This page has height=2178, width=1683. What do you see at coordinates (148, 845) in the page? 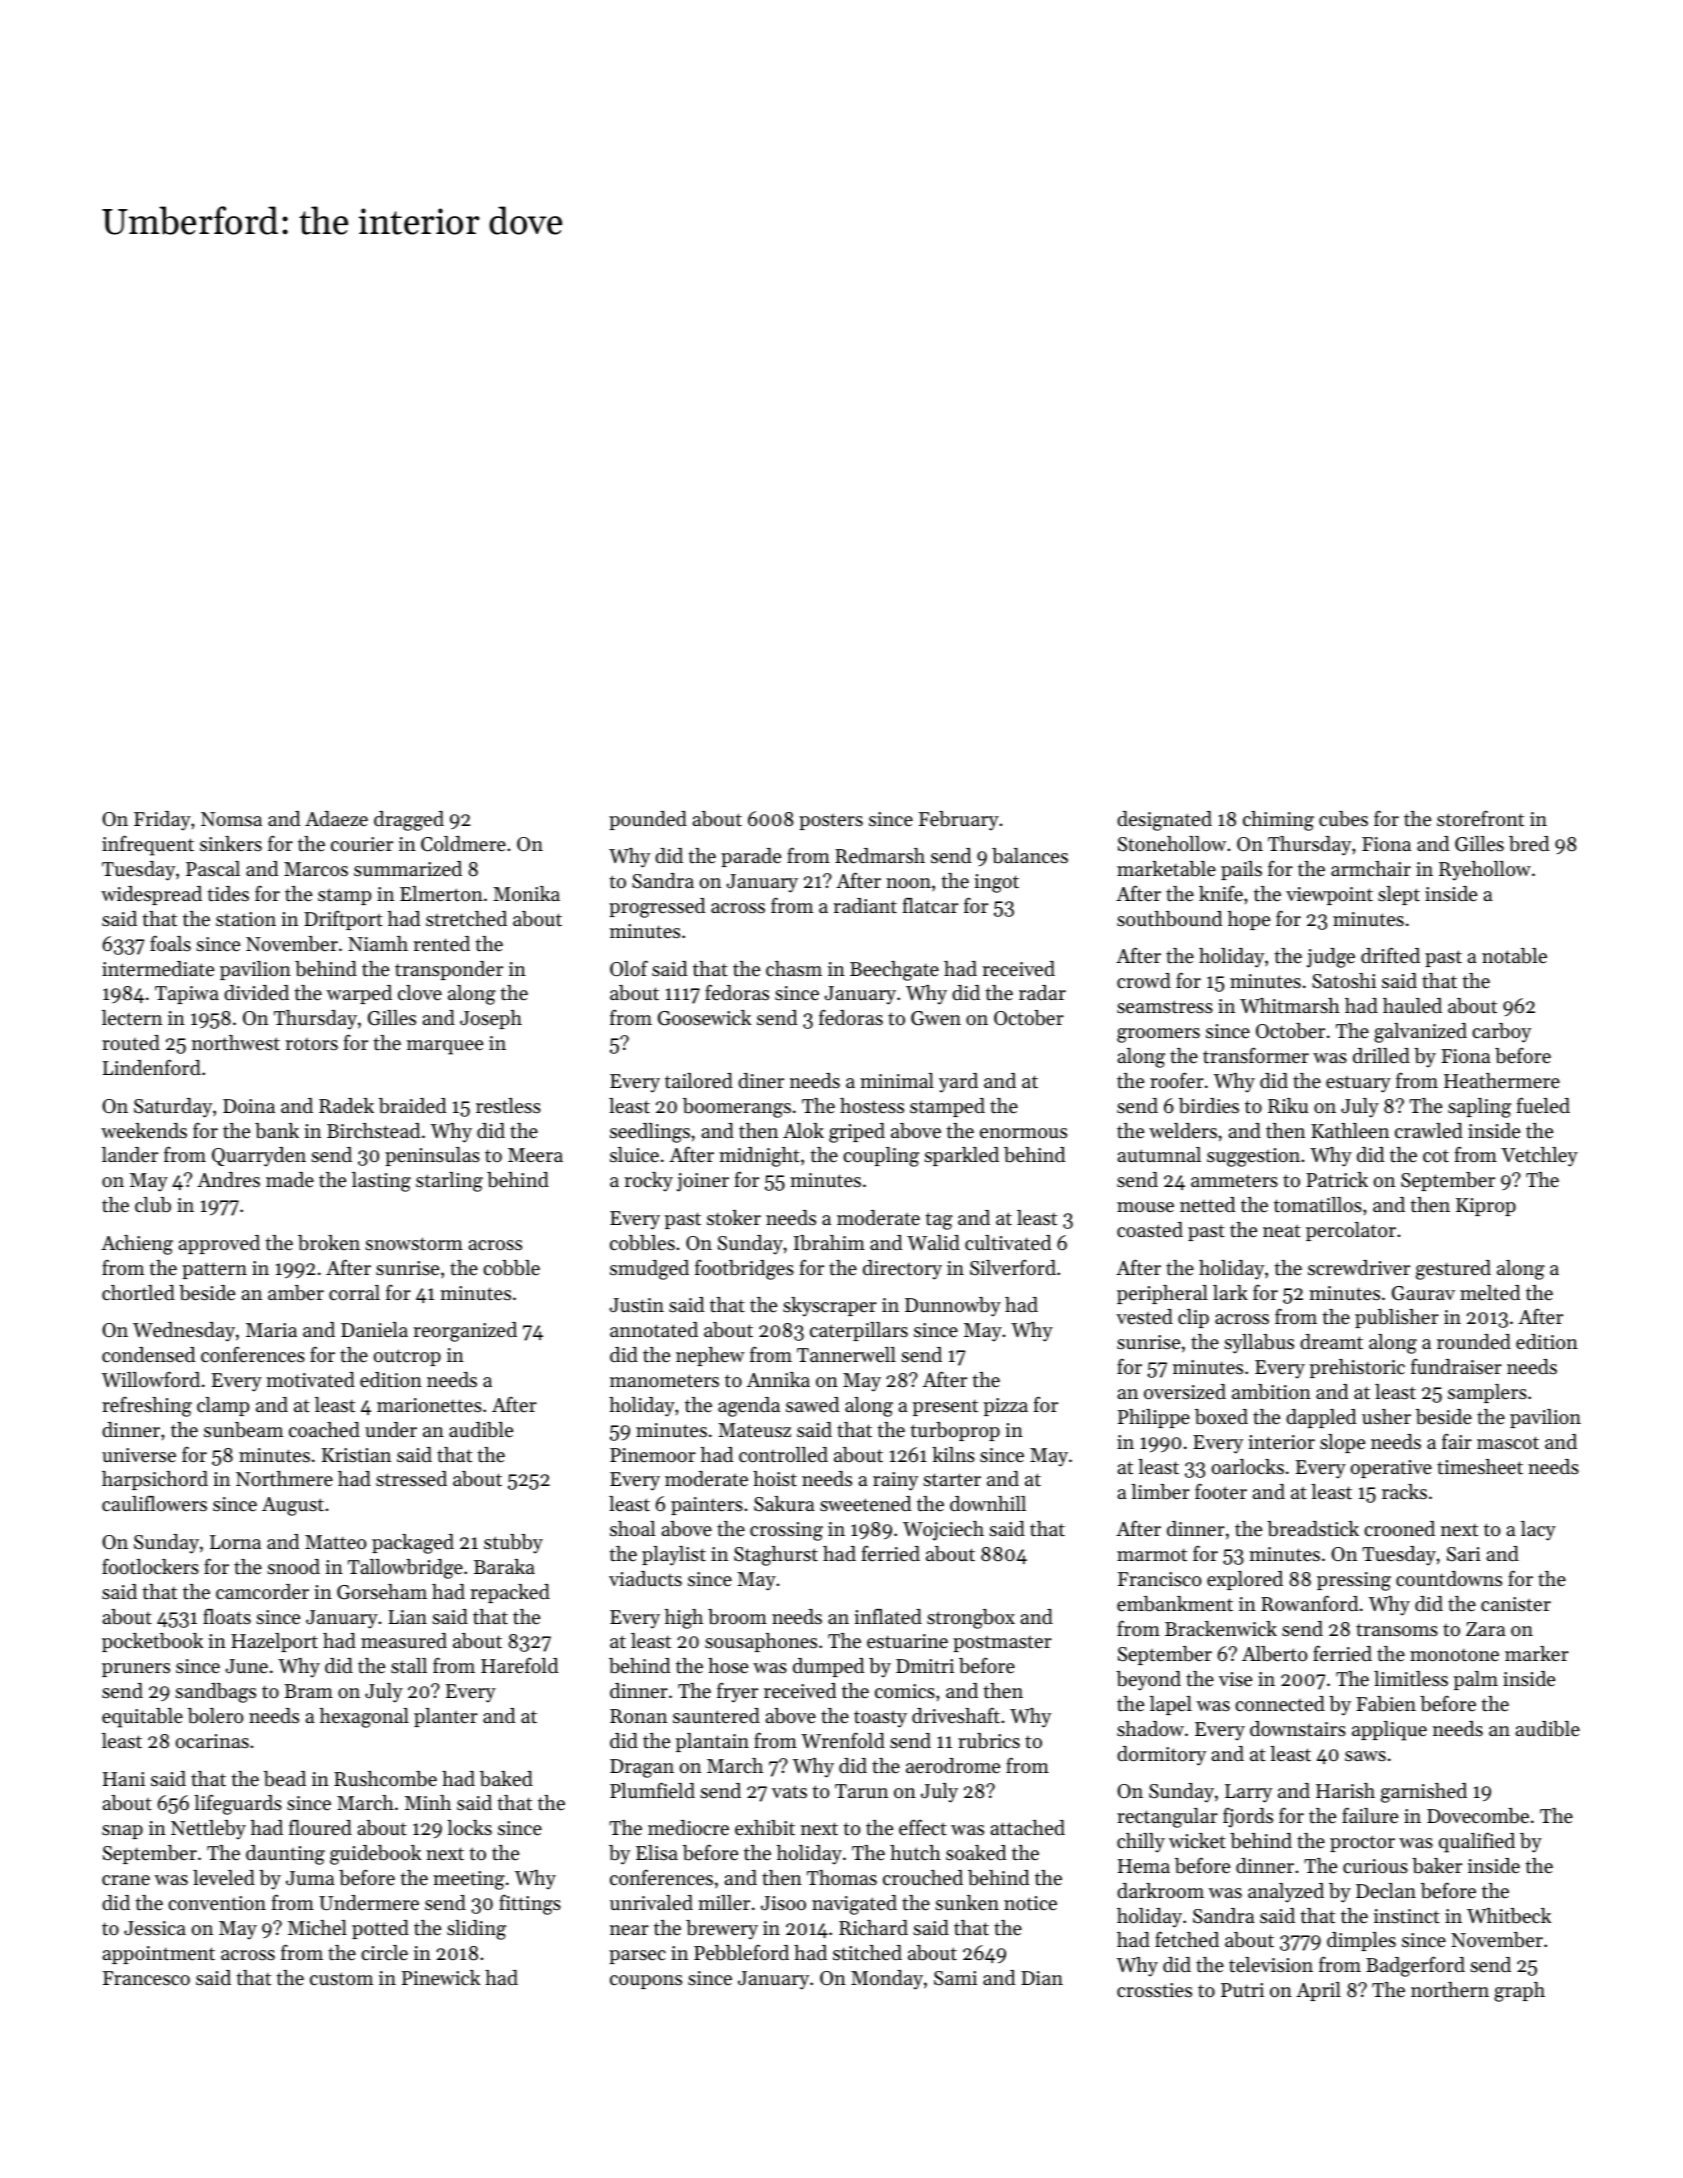
I see `infrequent` at bounding box center [148, 845].
